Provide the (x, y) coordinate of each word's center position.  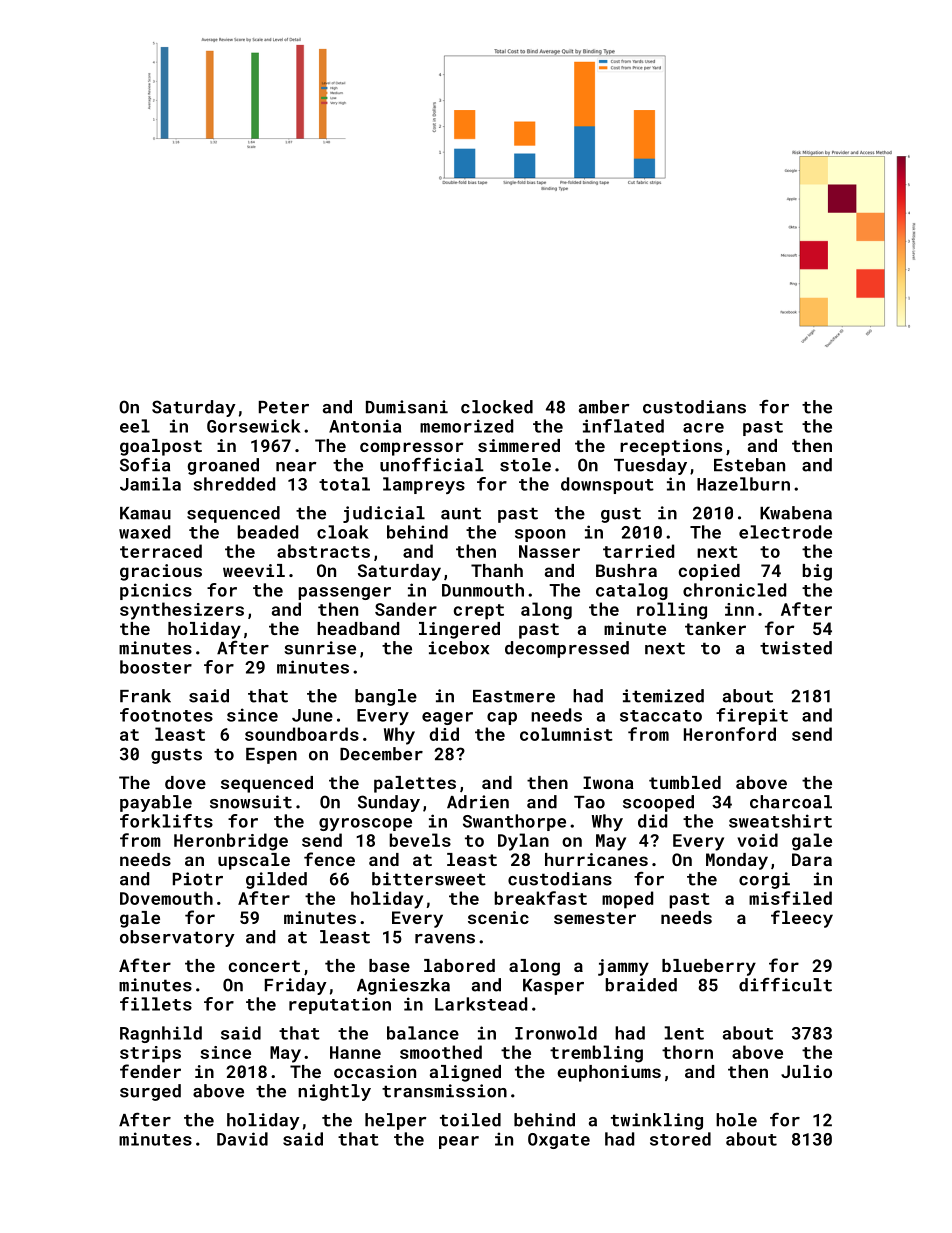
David (242, 1139)
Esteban (749, 465)
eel (135, 426)
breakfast (541, 898)
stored (680, 1139)
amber (604, 407)
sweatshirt (780, 821)
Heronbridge (231, 842)
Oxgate (559, 1141)
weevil (254, 570)
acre (703, 428)
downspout (607, 485)
